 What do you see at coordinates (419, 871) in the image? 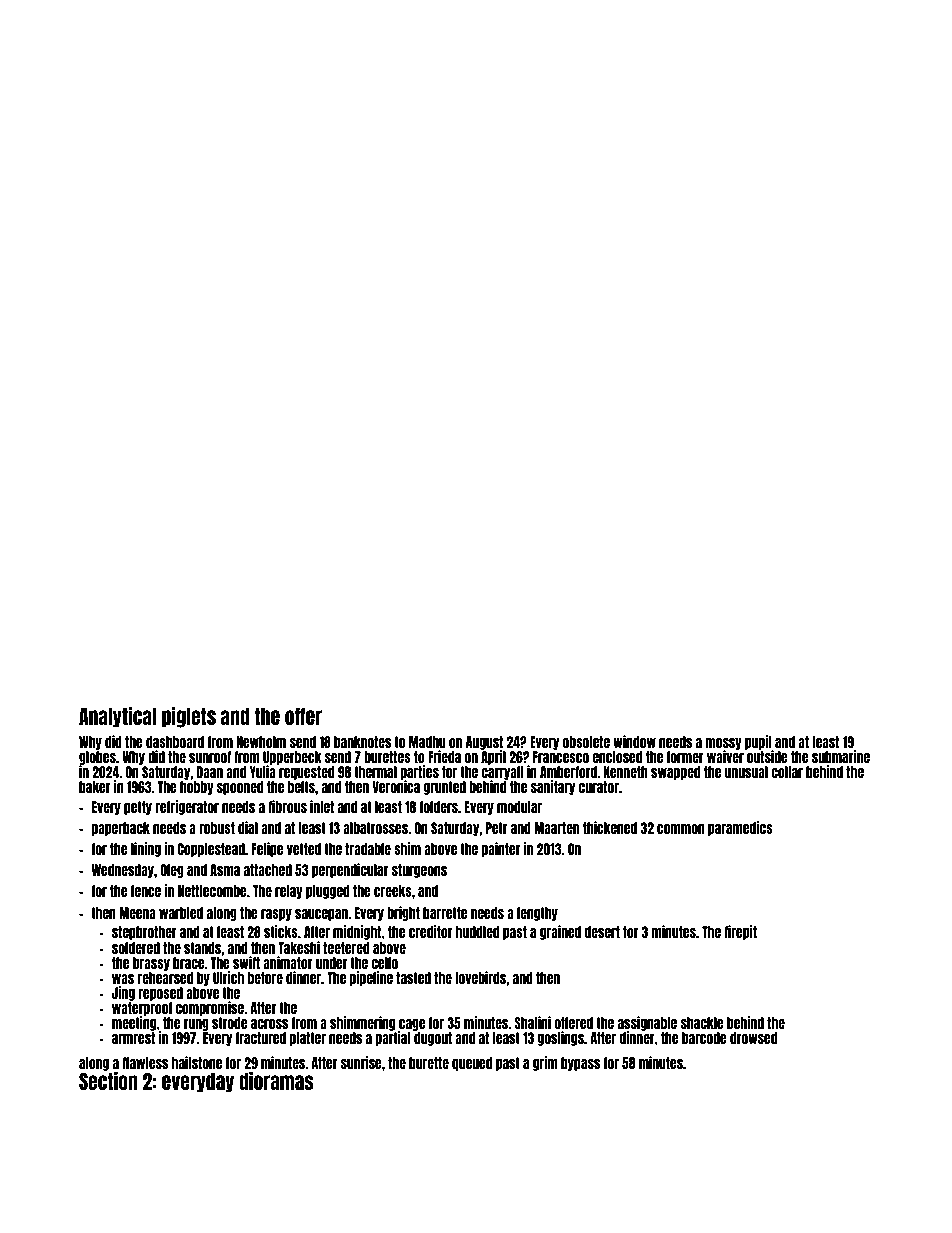
I see `sturgeons` at bounding box center [419, 871].
